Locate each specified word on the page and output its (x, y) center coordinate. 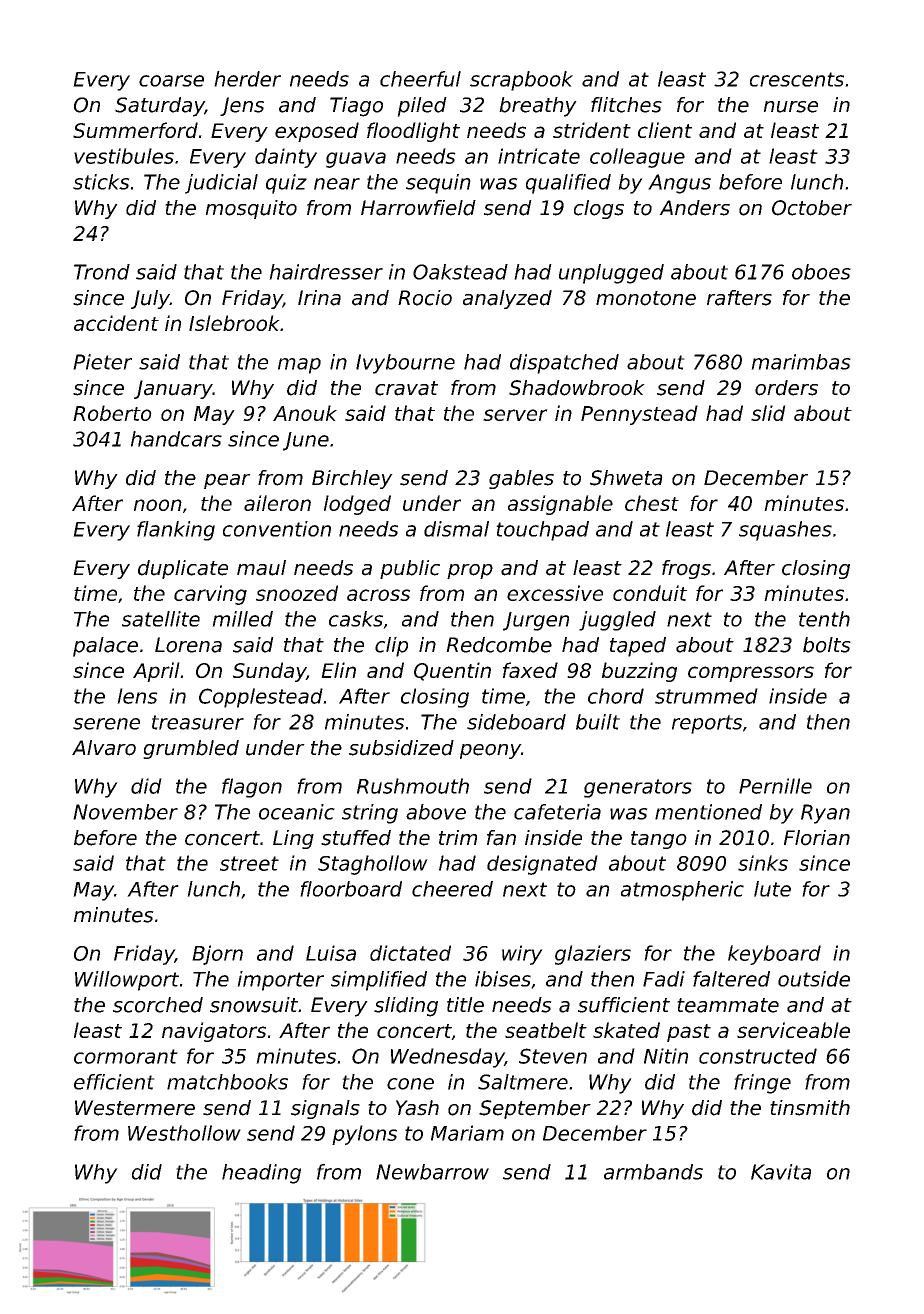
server (515, 415)
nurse (791, 107)
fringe (762, 1084)
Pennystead (639, 415)
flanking (176, 531)
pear (227, 481)
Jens (242, 106)
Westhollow (184, 1133)
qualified (568, 184)
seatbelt (546, 1030)
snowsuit (254, 1005)
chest (652, 503)
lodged (357, 505)
